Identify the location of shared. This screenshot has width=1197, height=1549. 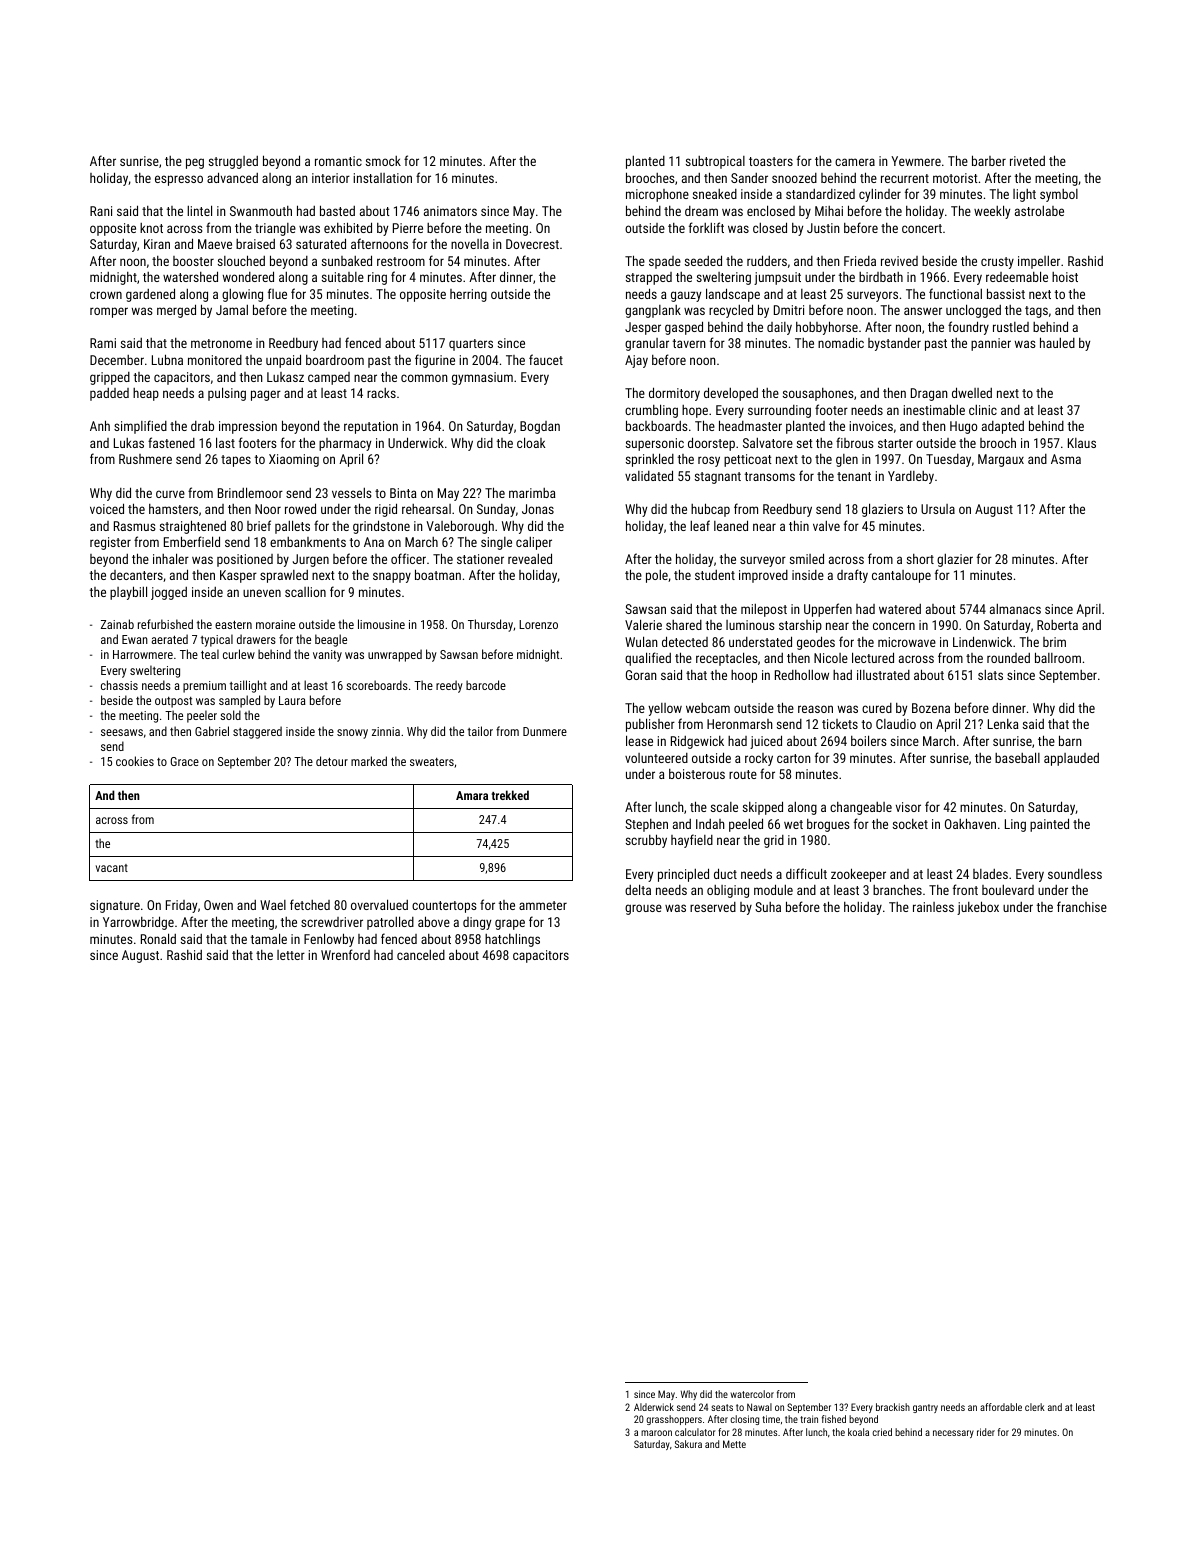
(684, 625).
